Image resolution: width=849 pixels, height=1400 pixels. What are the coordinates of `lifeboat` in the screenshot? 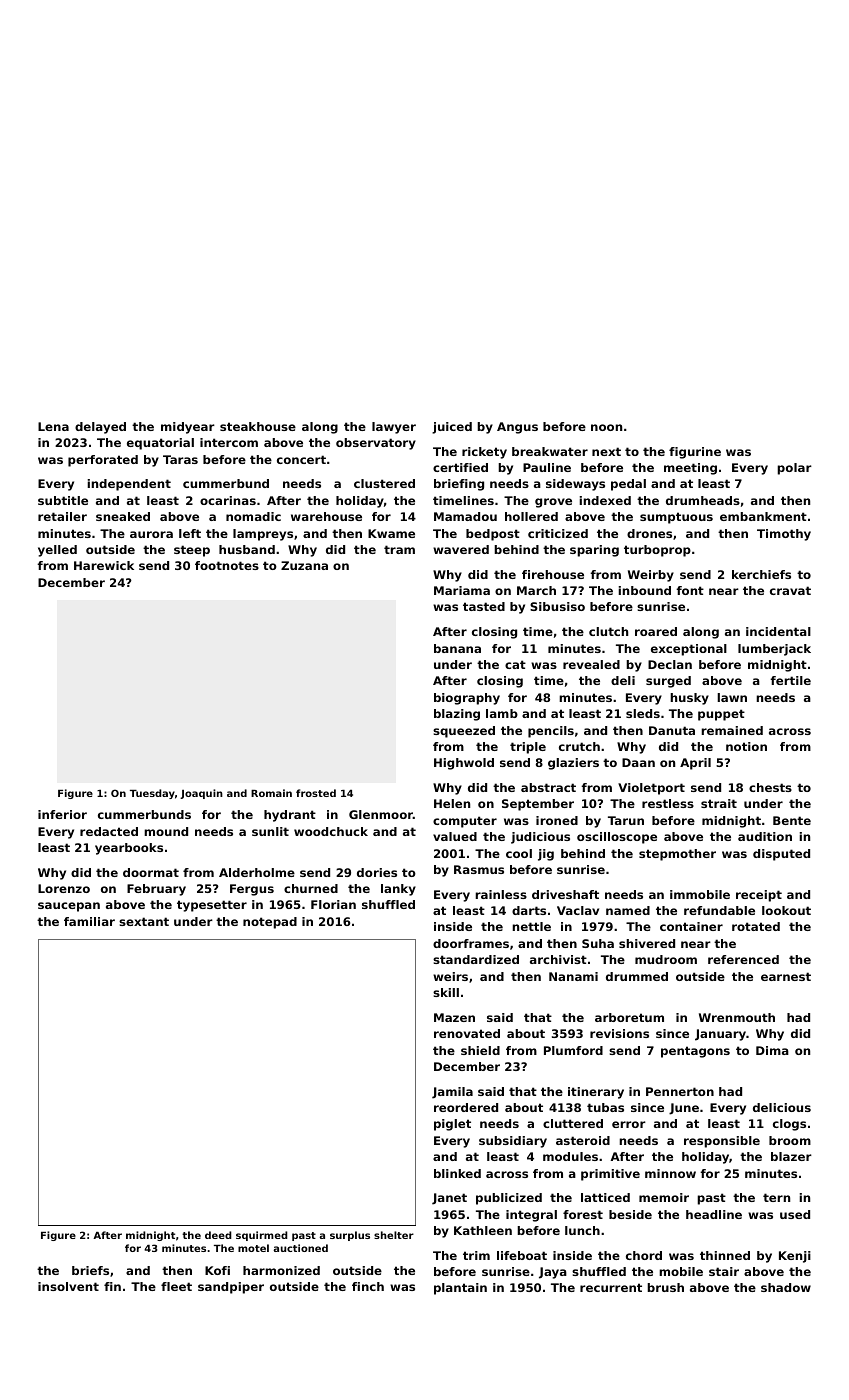 It's located at (522, 1255).
